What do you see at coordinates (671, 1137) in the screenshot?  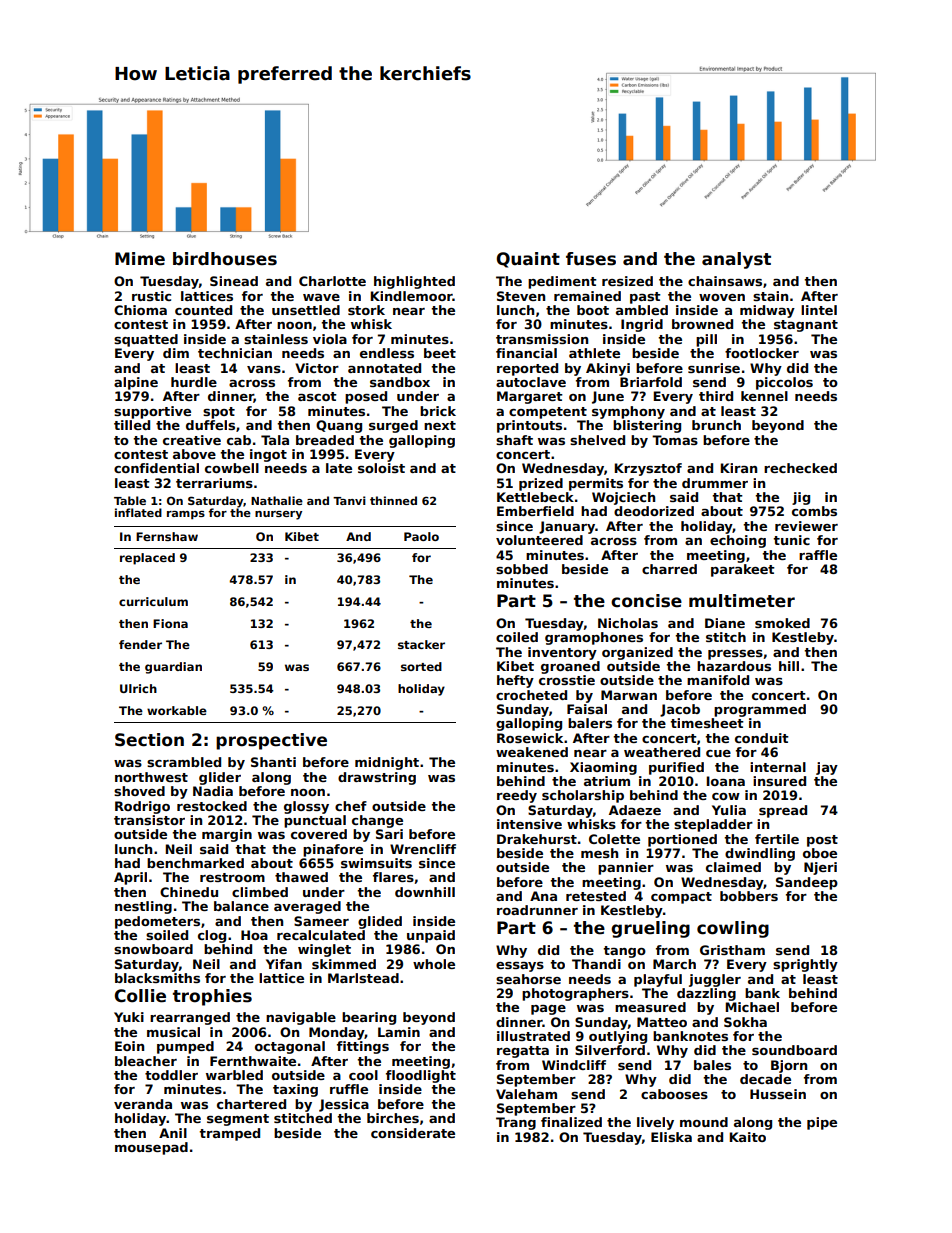 I see `Eliska` at bounding box center [671, 1137].
